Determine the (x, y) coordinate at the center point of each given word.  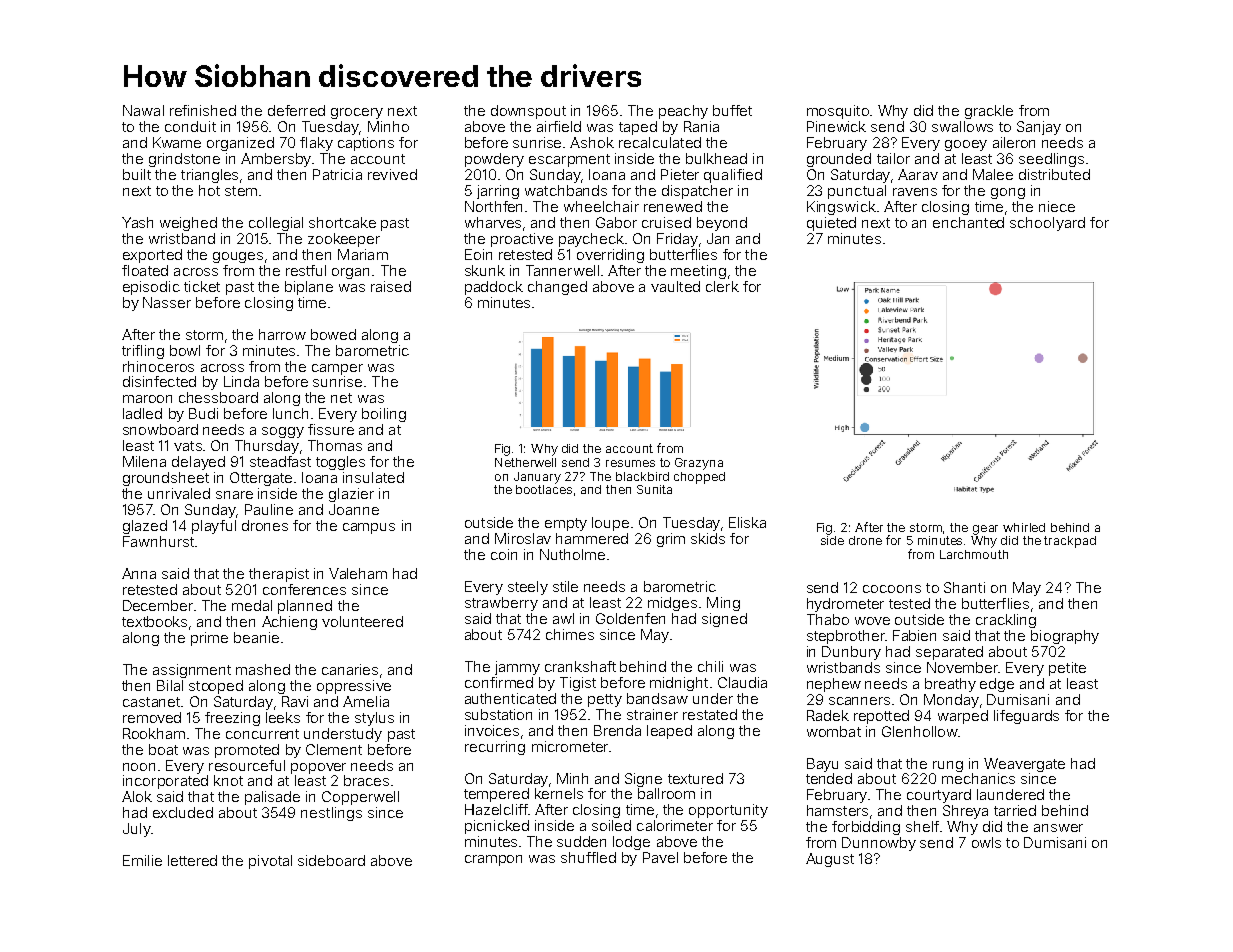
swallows (962, 126)
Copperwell (360, 798)
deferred (296, 110)
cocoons (892, 589)
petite (1067, 669)
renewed (673, 206)
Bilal (170, 685)
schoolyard (1047, 224)
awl (563, 618)
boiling (384, 415)
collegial (276, 224)
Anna (139, 573)
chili (710, 666)
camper (337, 369)
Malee (993, 174)
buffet (732, 110)
